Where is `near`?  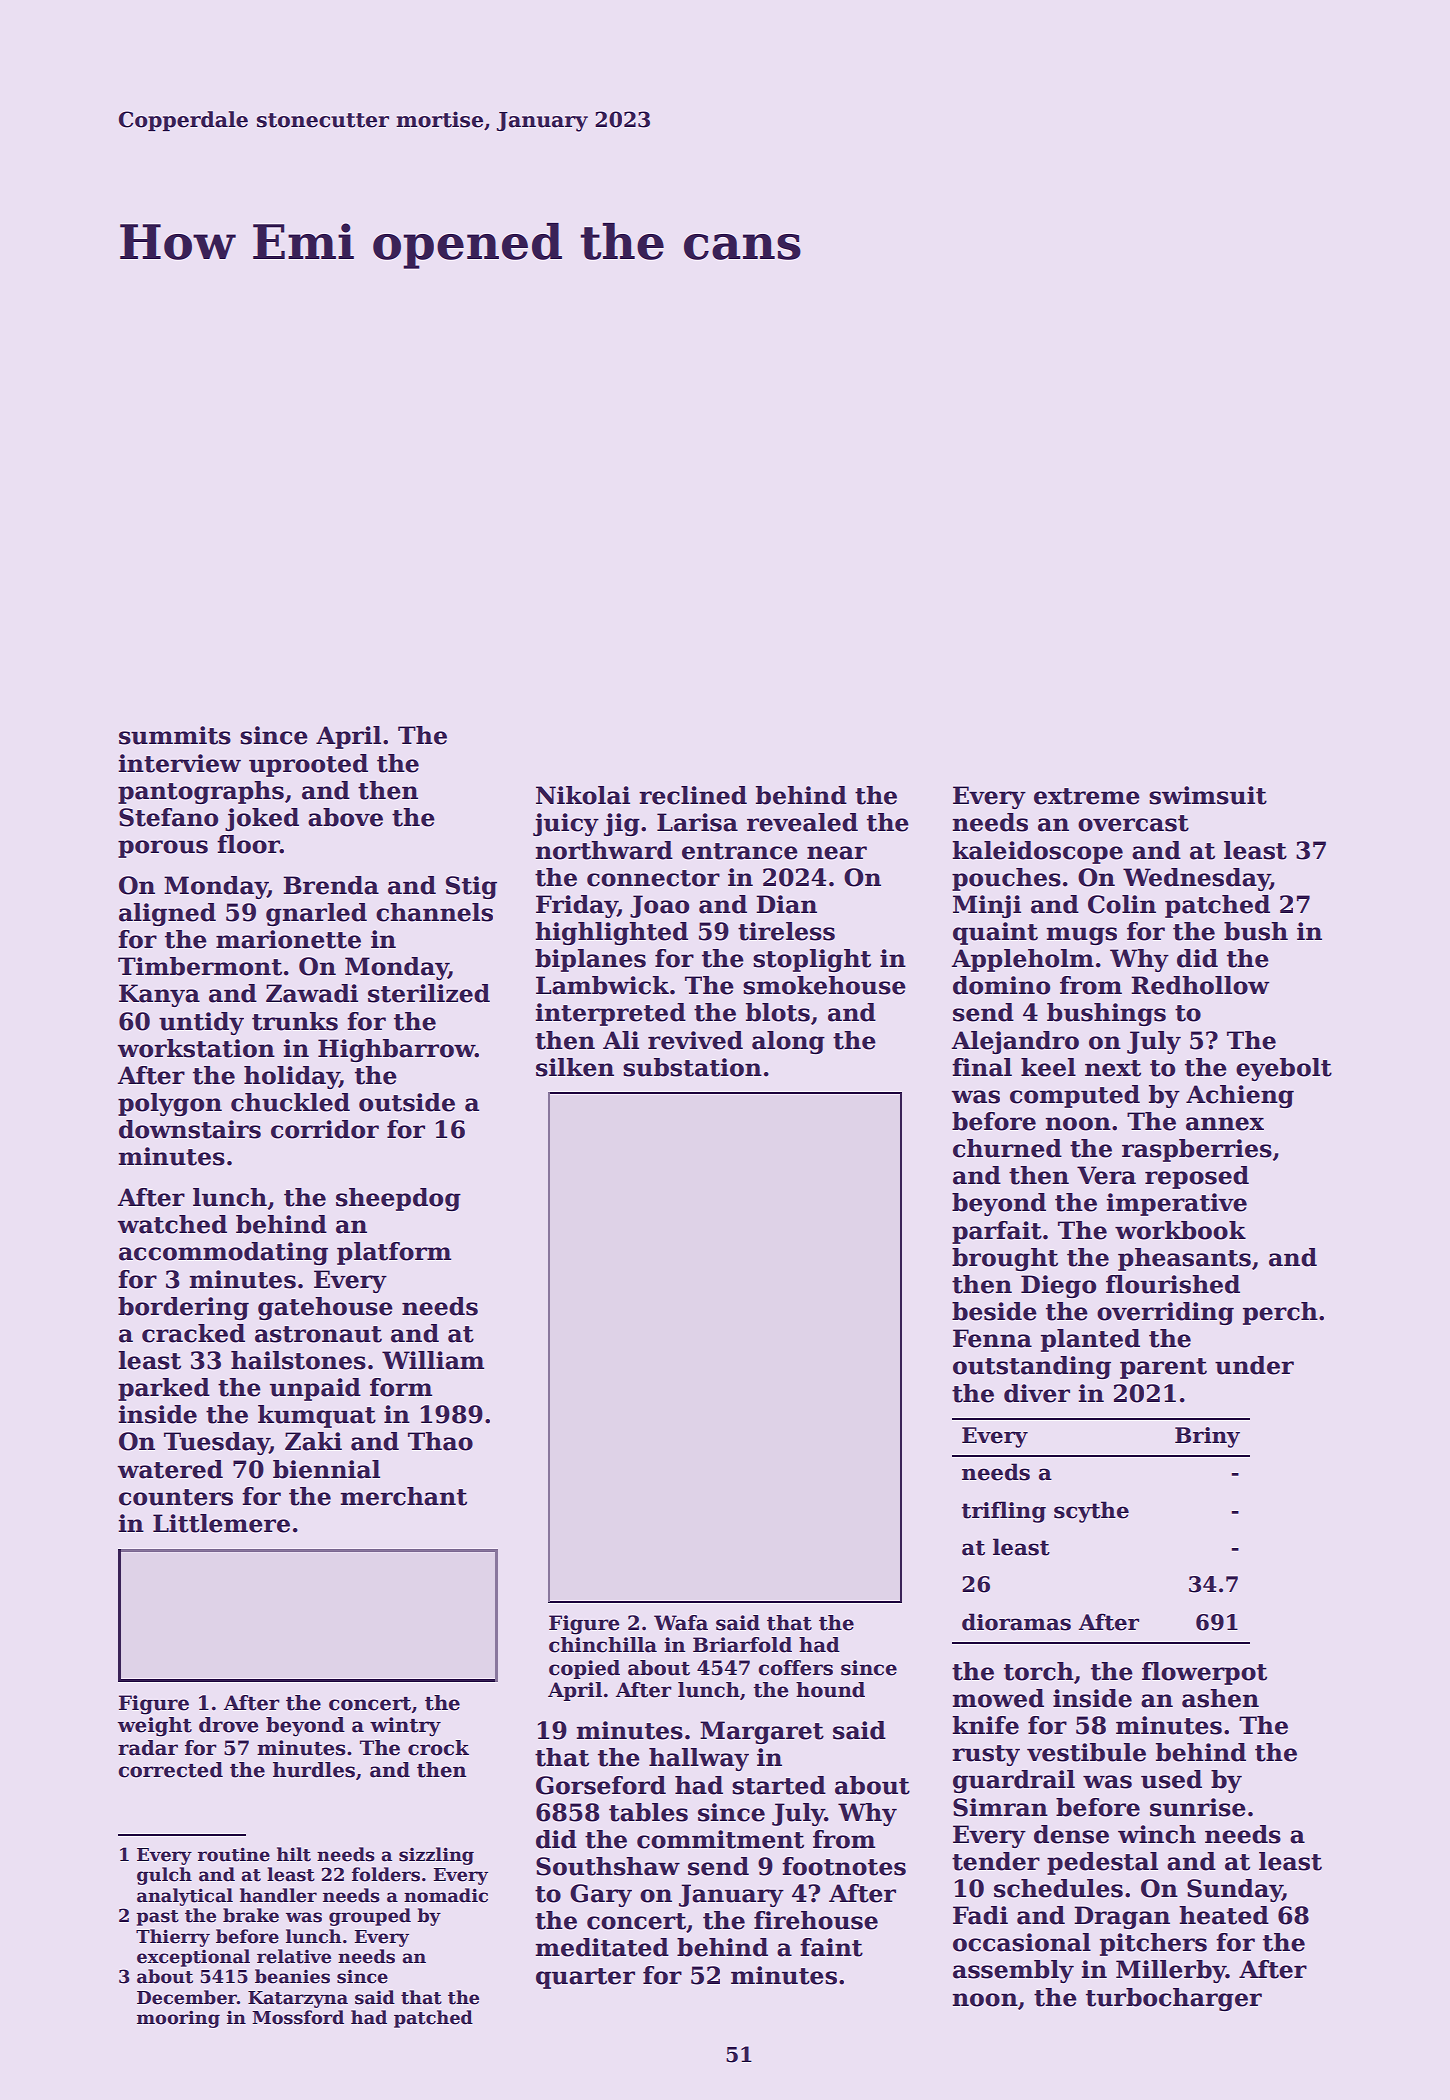
near is located at coordinates (837, 853).
